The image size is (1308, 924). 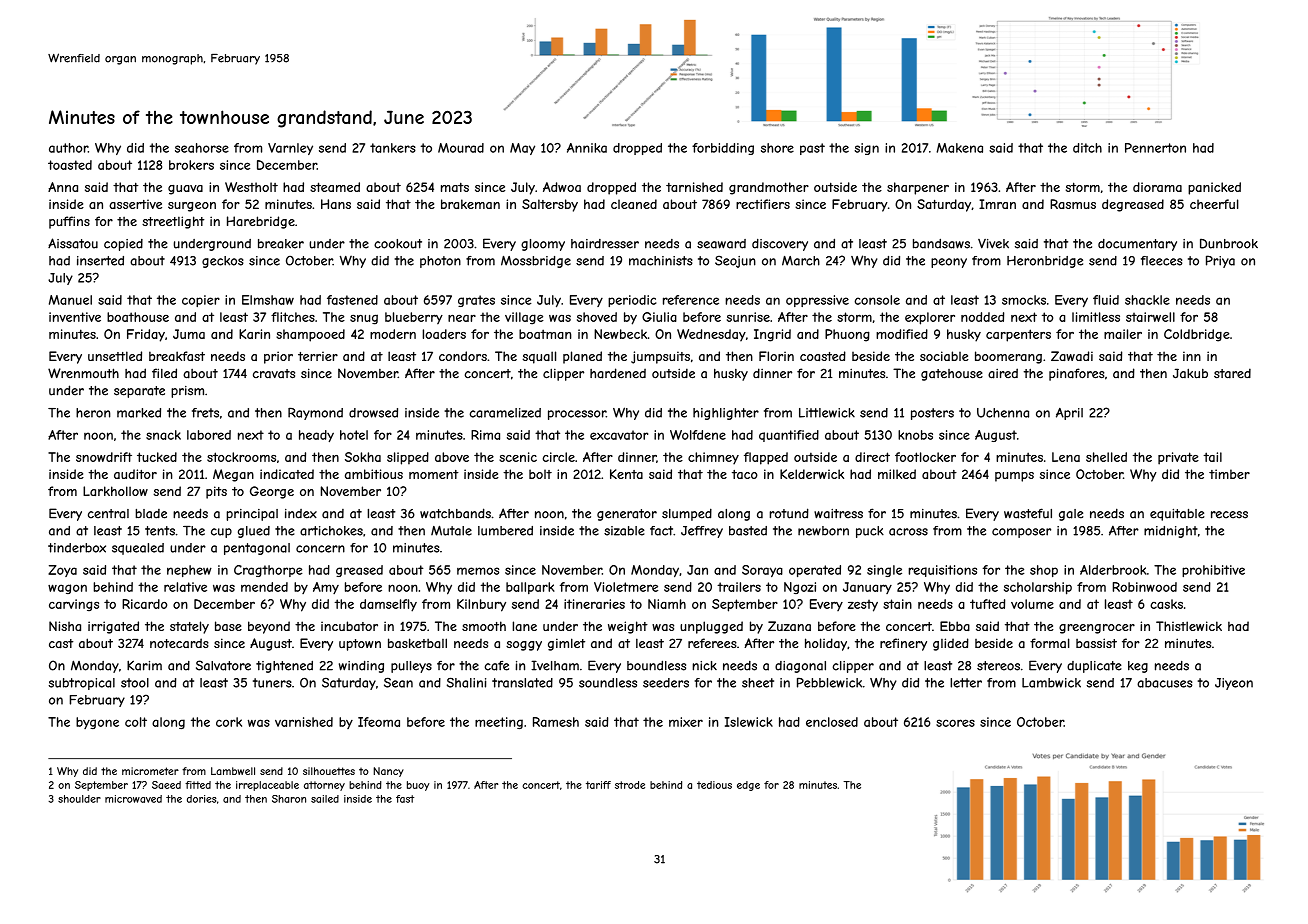 What do you see at coordinates (1232, 373) in the image?
I see `stared` at bounding box center [1232, 373].
